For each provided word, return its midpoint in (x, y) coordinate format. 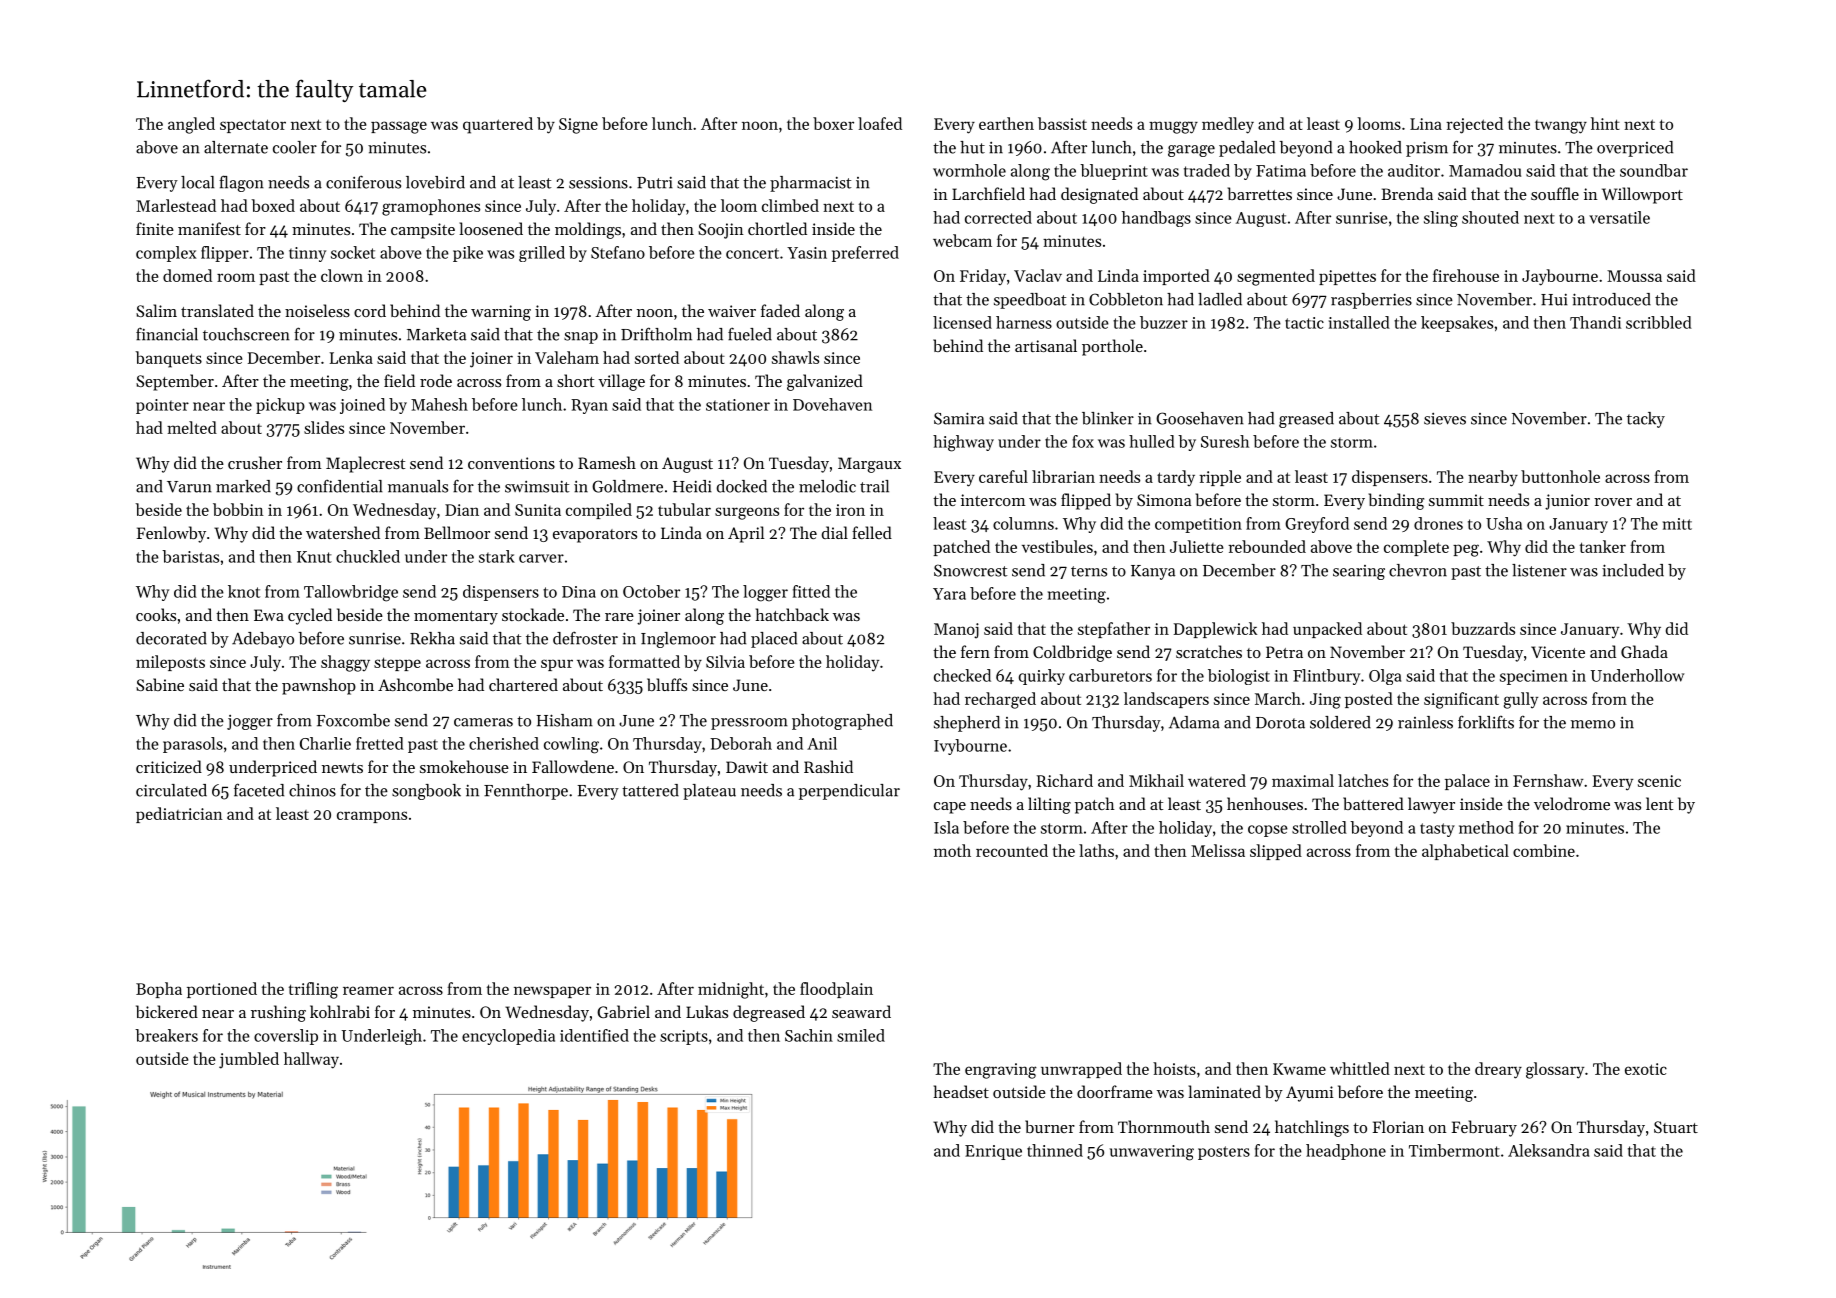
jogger (250, 722)
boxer (833, 123)
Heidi (692, 486)
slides (324, 427)
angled (191, 125)
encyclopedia (508, 1037)
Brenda (1407, 193)
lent (1659, 803)
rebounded (1267, 546)
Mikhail (1156, 780)
